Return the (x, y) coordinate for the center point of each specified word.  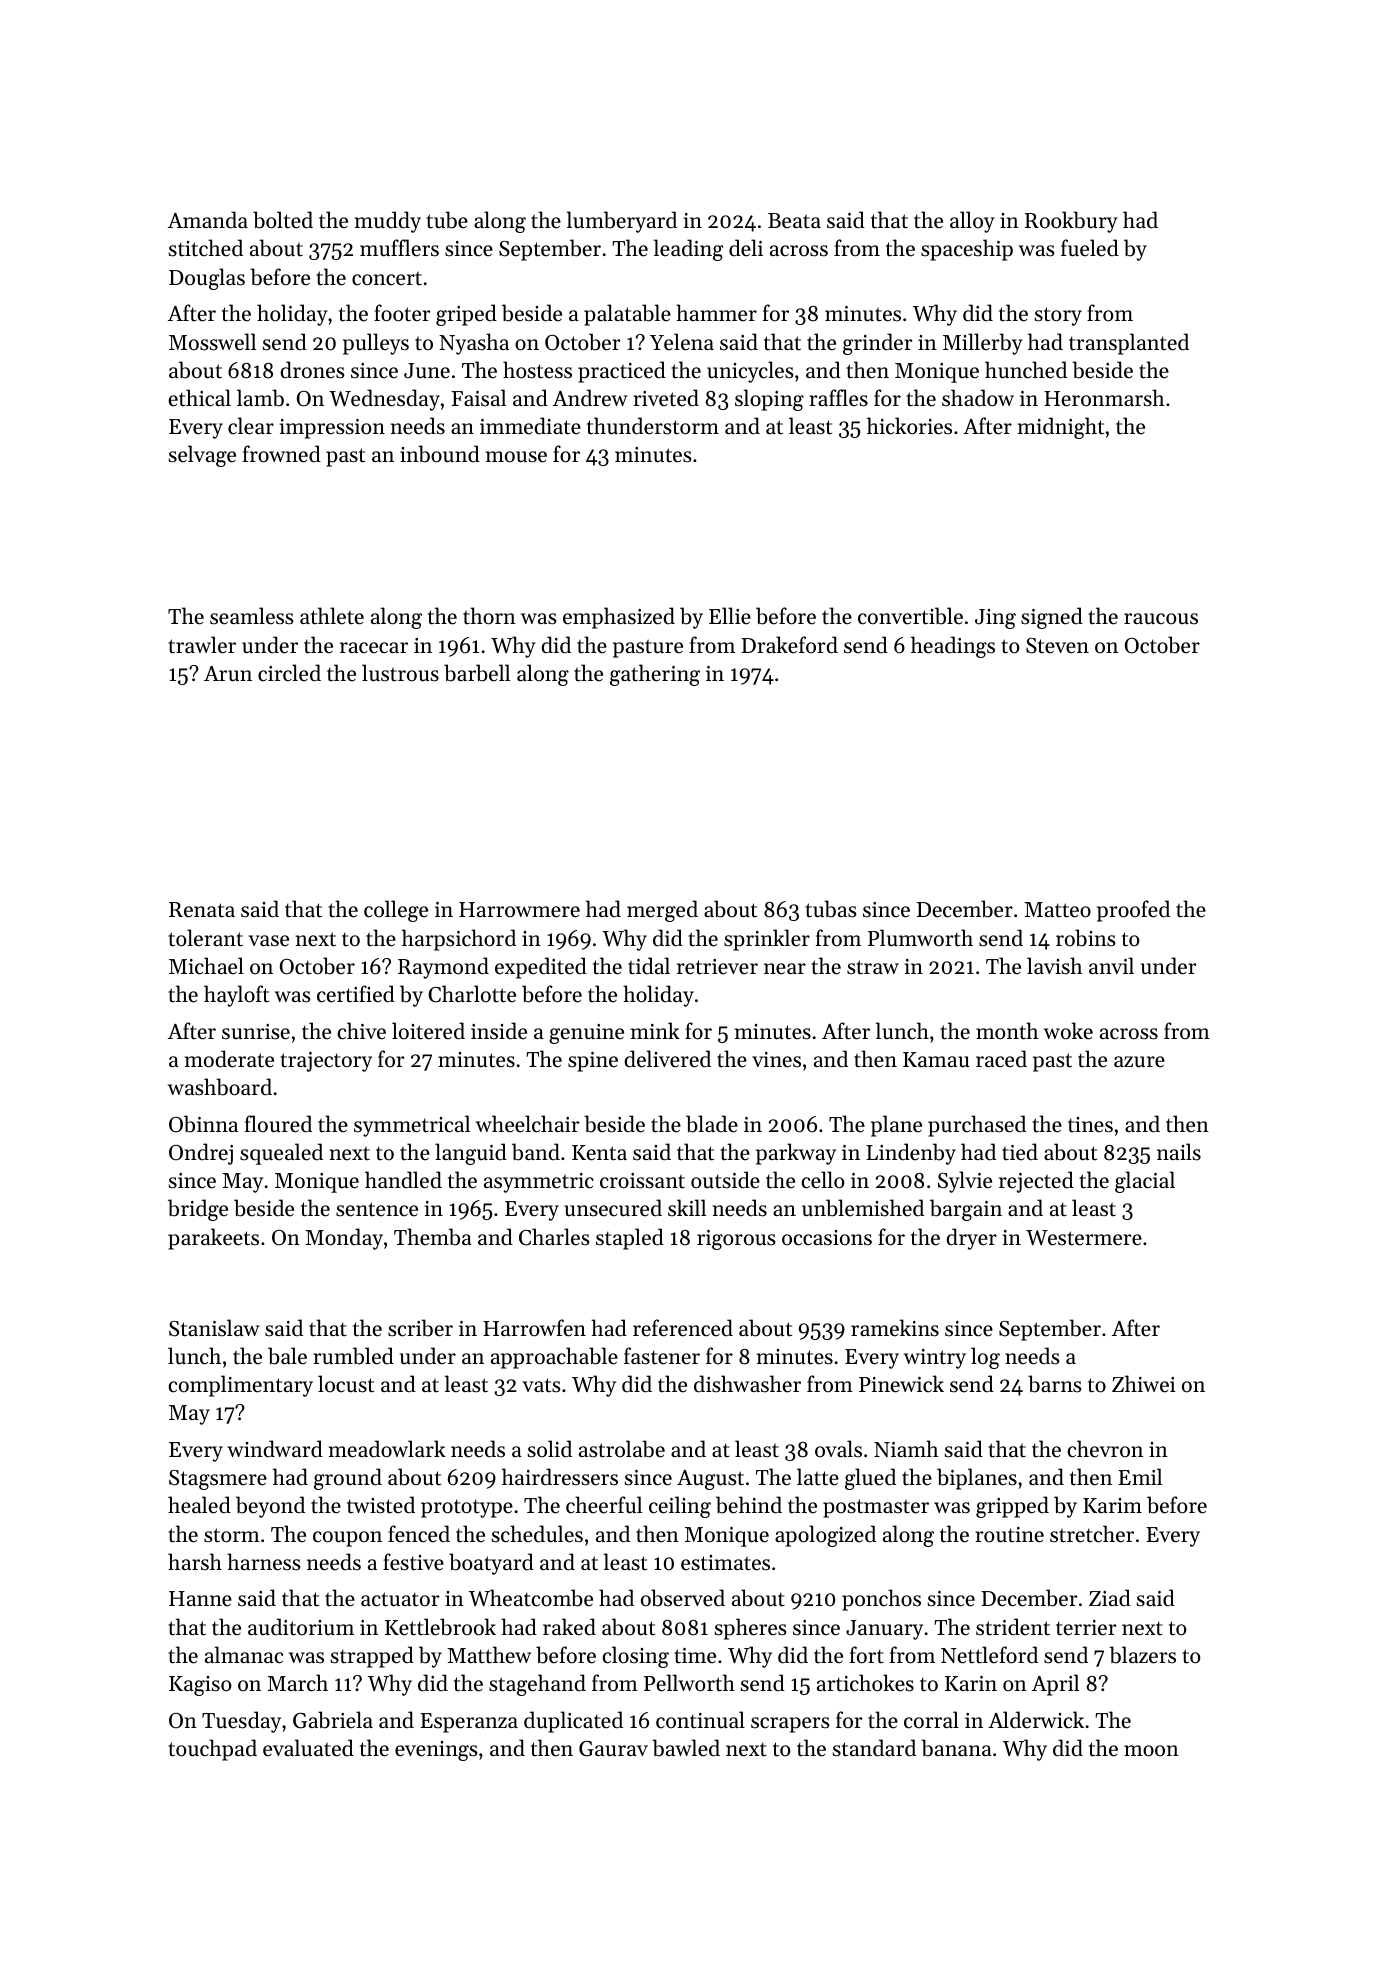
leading (688, 250)
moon (1151, 1751)
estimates (725, 1563)
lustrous (400, 673)
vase (269, 941)
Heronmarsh (1104, 398)
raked (569, 1627)
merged (662, 911)
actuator (400, 1599)
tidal (649, 966)
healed (199, 1505)
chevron (1105, 1449)
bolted (283, 220)
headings (953, 647)
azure (1139, 1062)
